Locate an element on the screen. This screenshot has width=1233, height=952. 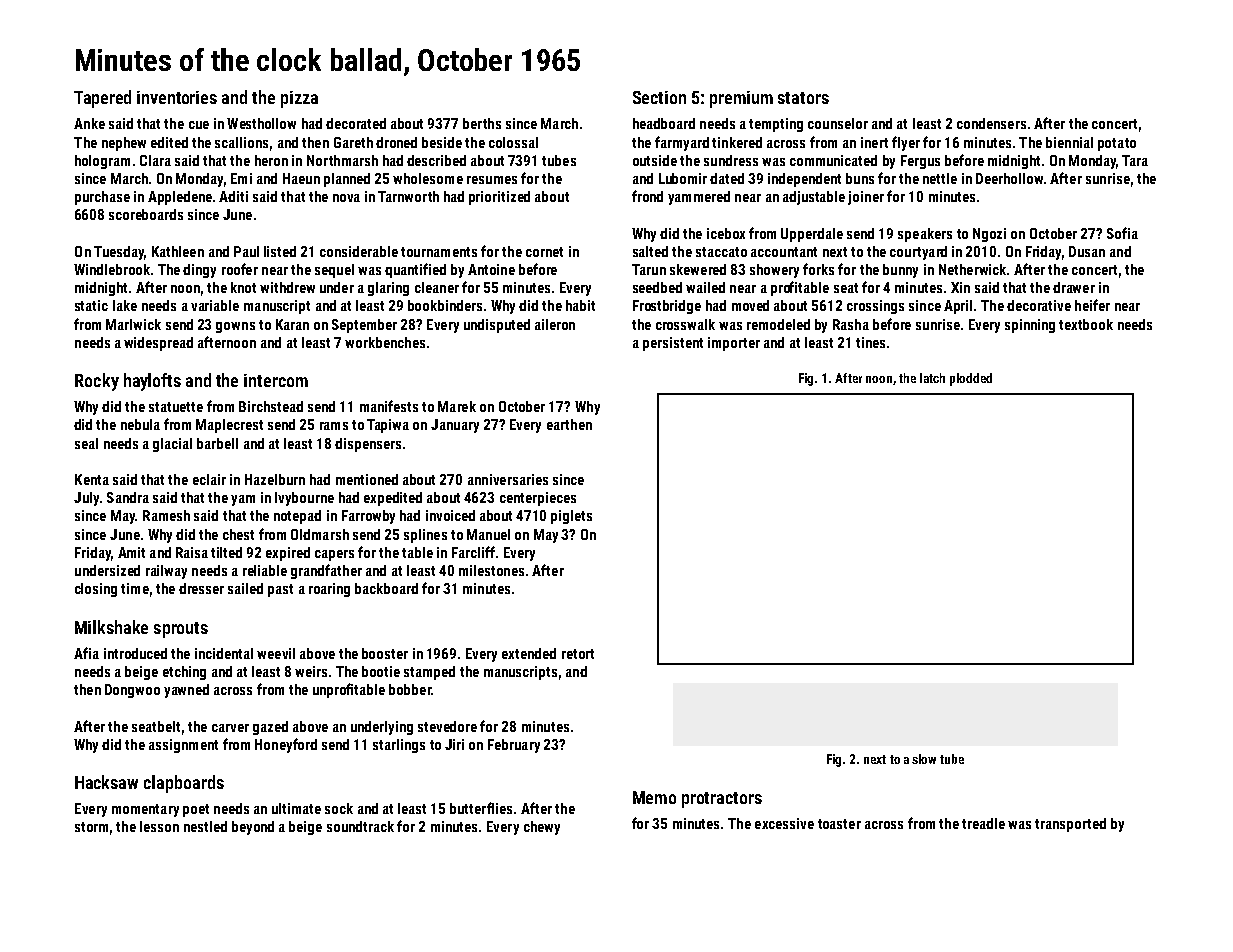
barbell is located at coordinates (217, 443).
